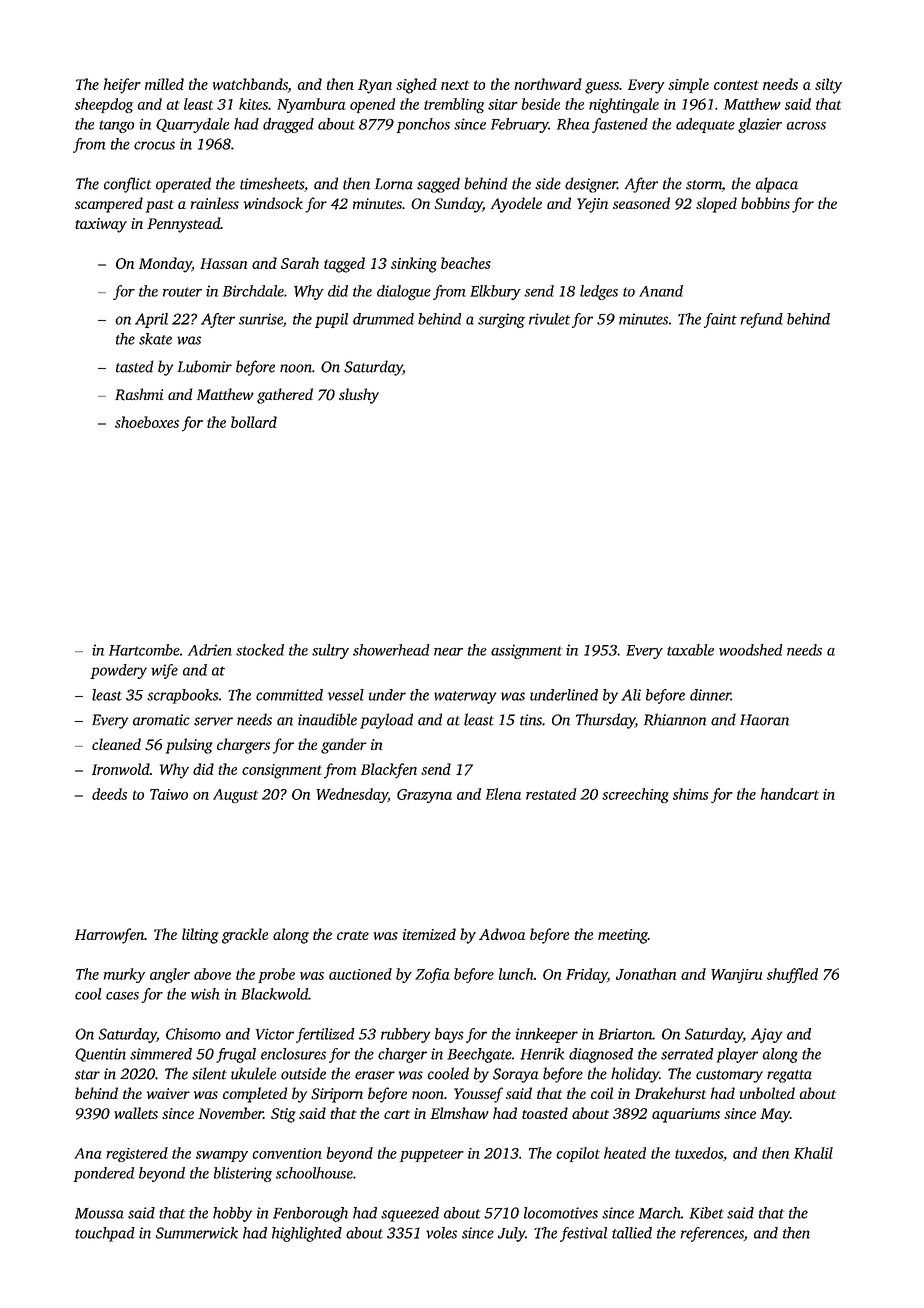 This page has width=924, height=1308. I want to click on northward, so click(548, 84).
